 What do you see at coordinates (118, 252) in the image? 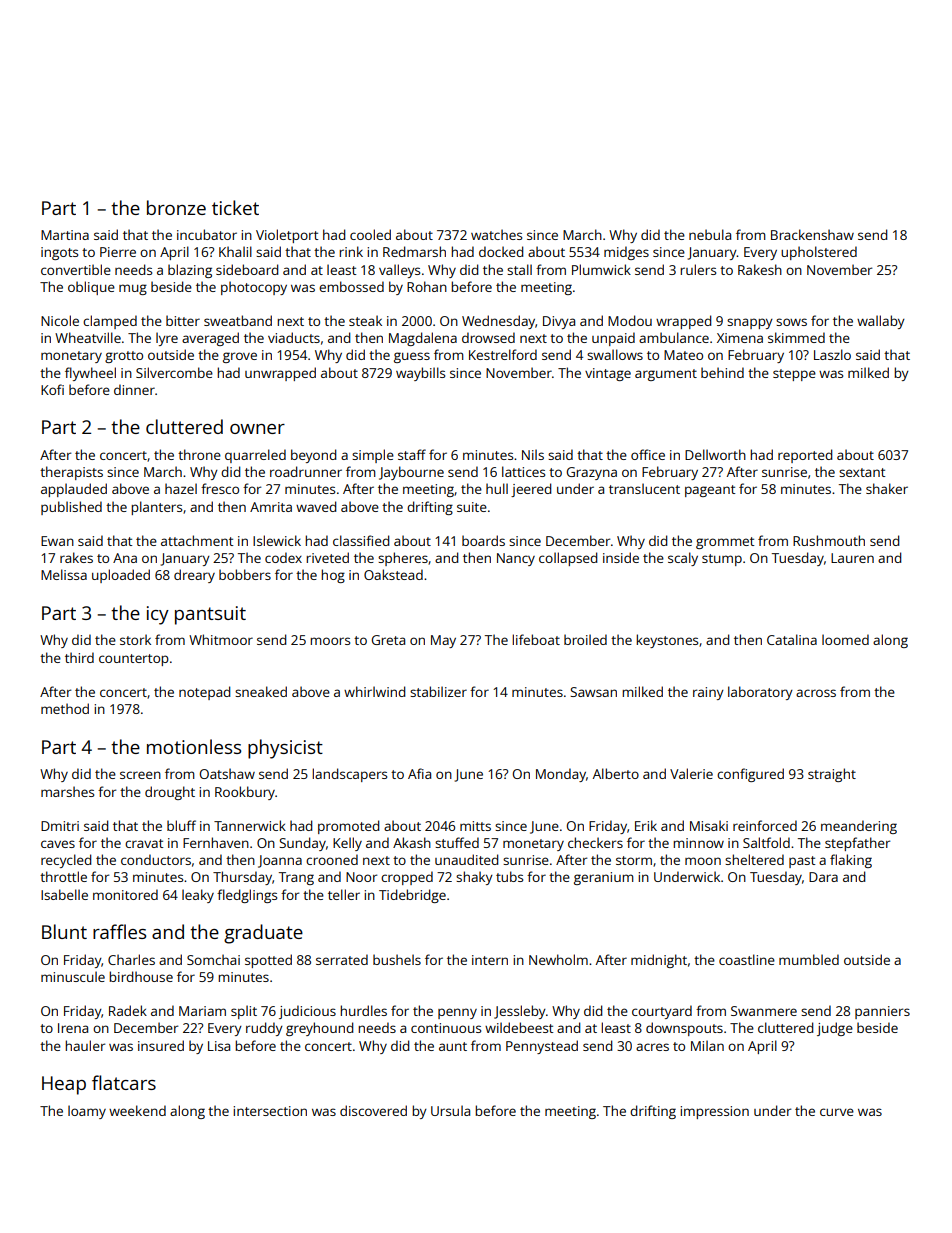
I see `Pierre` at bounding box center [118, 252].
